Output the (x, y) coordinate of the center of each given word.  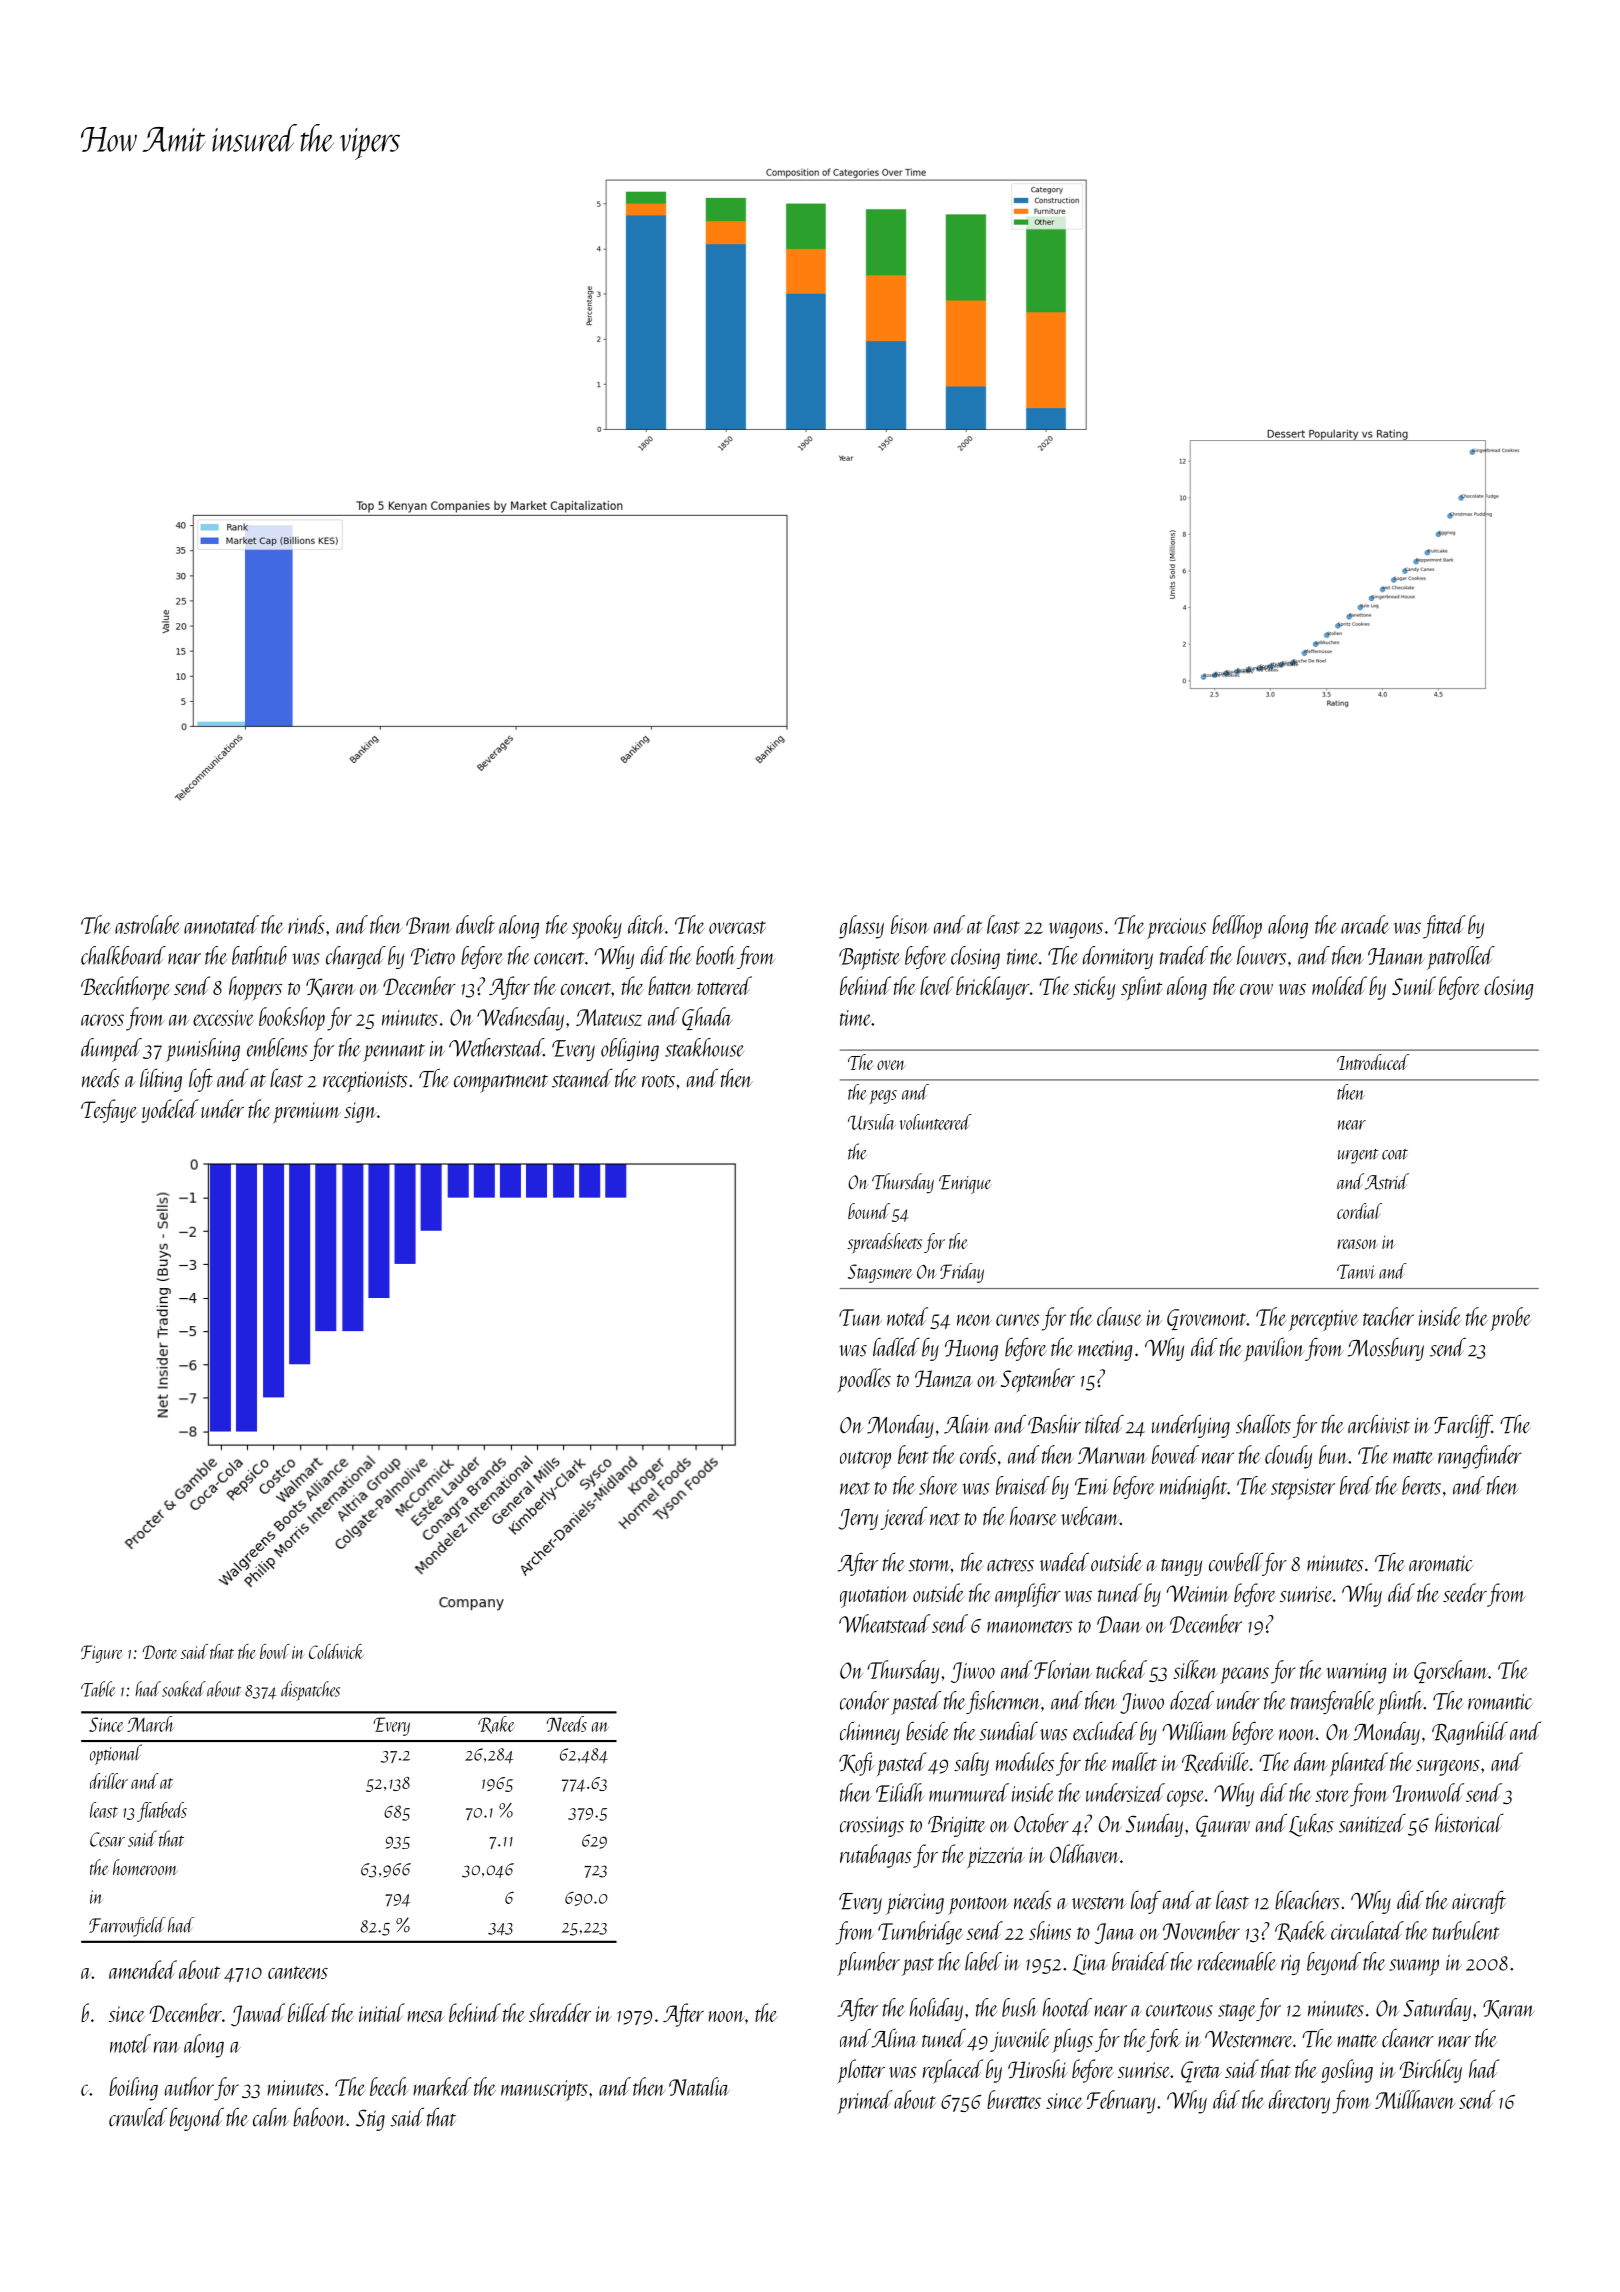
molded (1339, 985)
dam (1311, 1761)
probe (1510, 1319)
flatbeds (162, 1812)
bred (1356, 1485)
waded (1064, 1562)
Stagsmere (880, 1273)
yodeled (170, 1111)
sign (360, 1112)
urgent (1358, 1156)
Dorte (160, 1652)
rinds (306, 924)
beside (927, 1731)
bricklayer (993, 988)
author (189, 2086)
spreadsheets (884, 1243)
